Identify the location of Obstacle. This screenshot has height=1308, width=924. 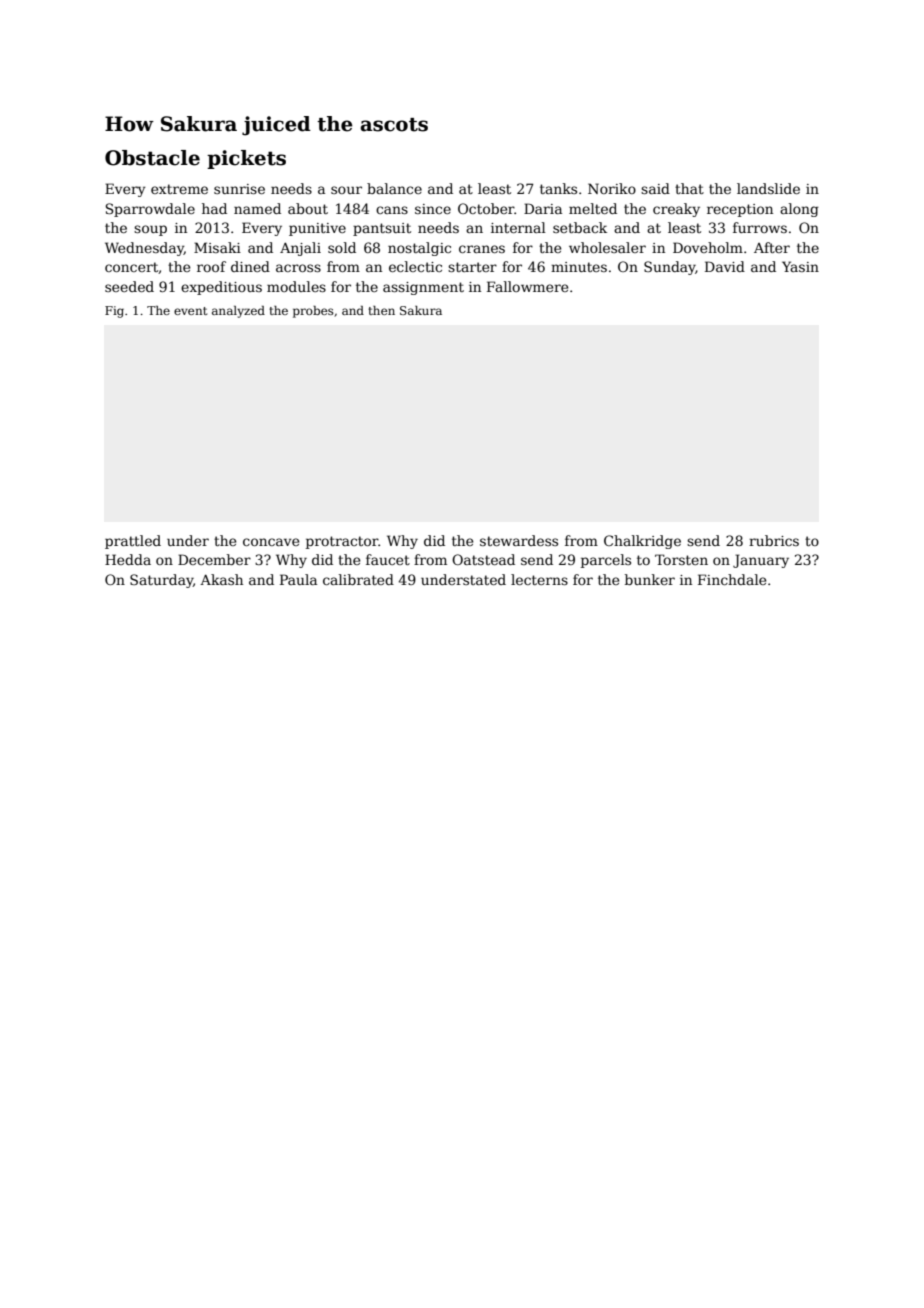
(152, 158).
